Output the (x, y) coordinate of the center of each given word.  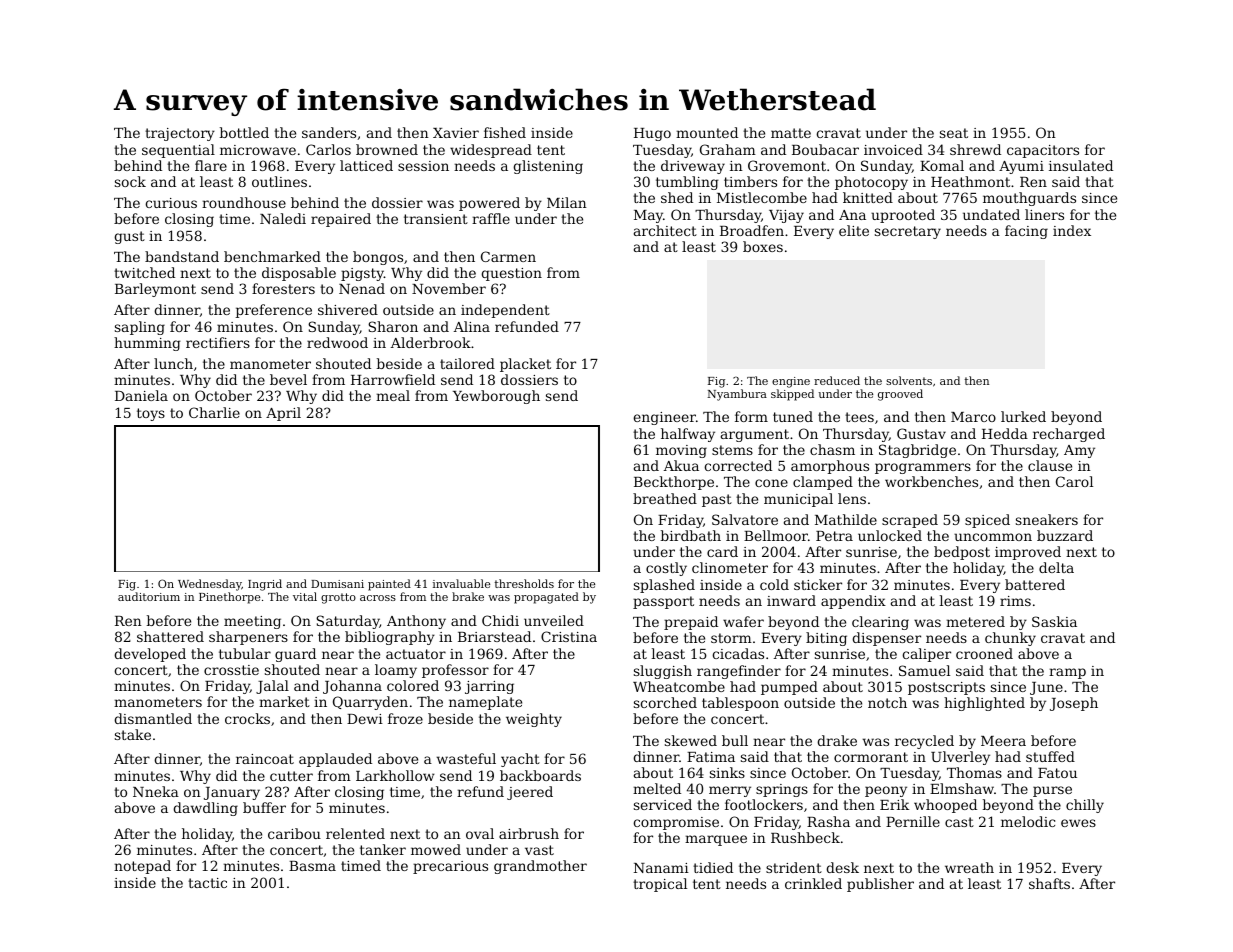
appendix (853, 602)
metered (975, 621)
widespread (491, 151)
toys (151, 414)
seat (954, 133)
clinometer (730, 567)
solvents (909, 380)
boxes (763, 246)
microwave (258, 150)
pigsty (362, 274)
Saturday (348, 622)
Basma (312, 866)
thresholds (524, 583)
